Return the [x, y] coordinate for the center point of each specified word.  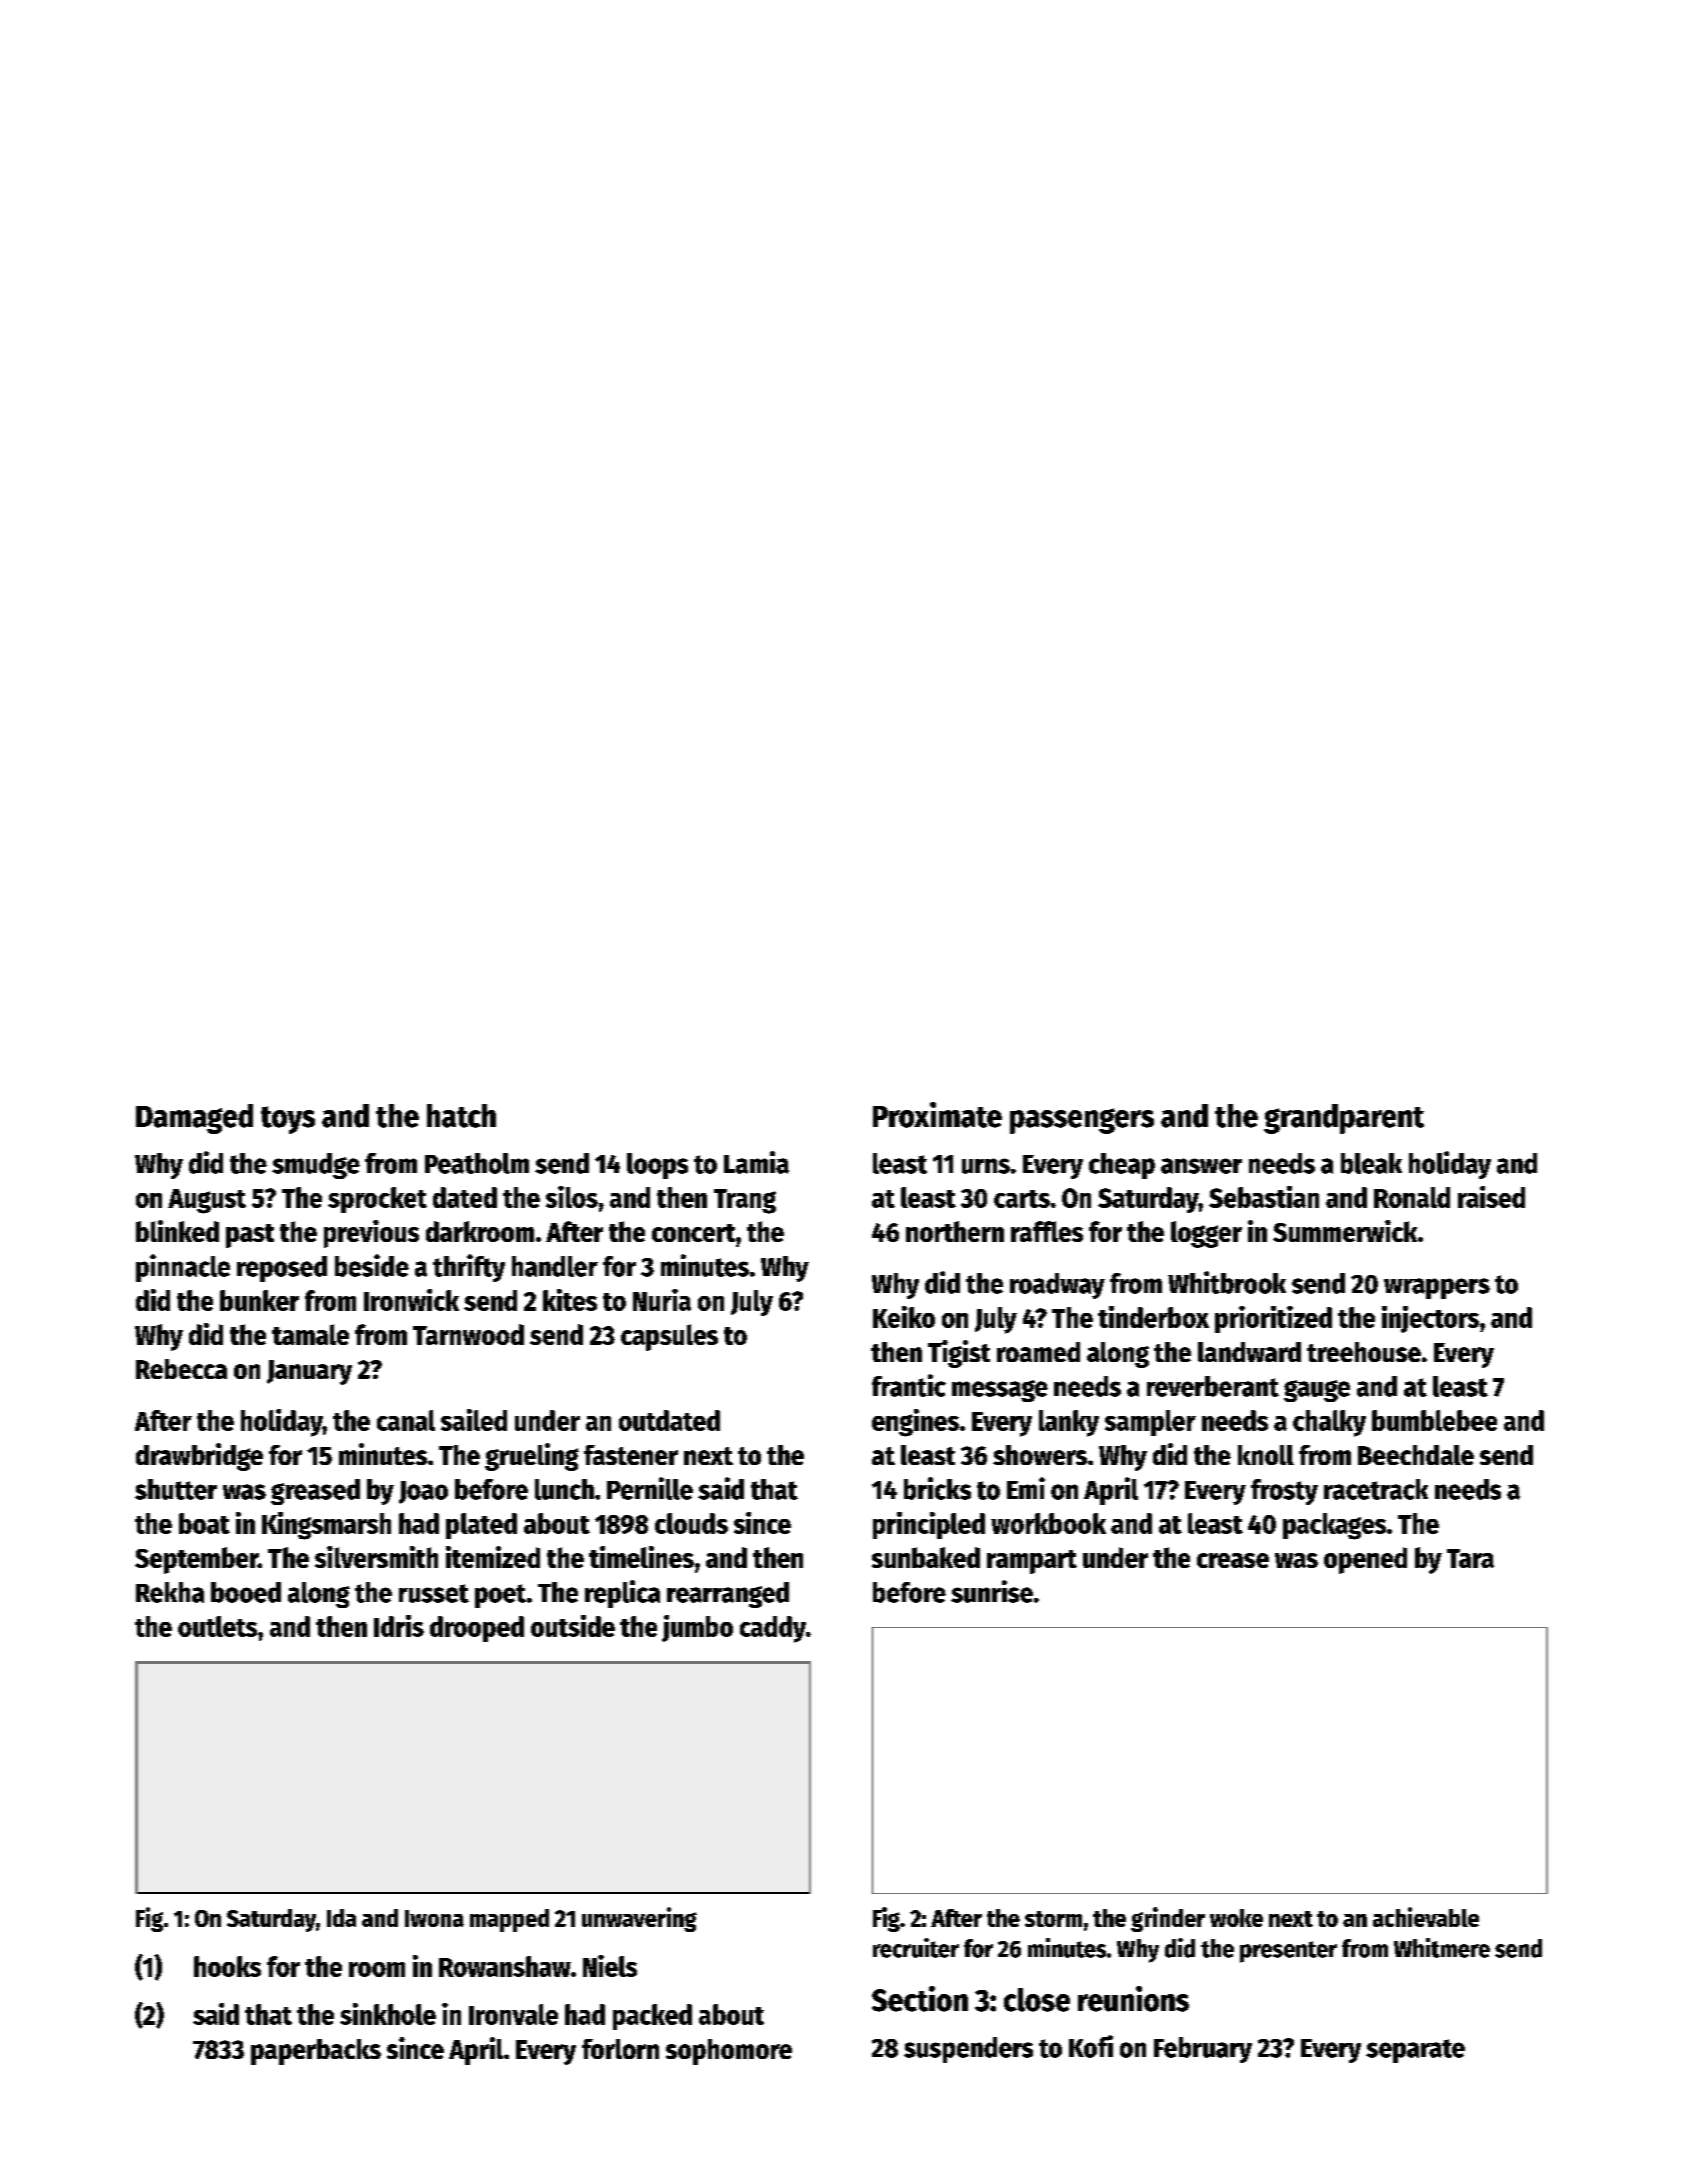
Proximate [937, 1115]
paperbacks [316, 2052]
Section [920, 1999]
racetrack [1376, 1489]
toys [288, 1120]
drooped [477, 1629]
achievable [1426, 1917]
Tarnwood [468, 1334]
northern [955, 1231]
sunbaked [926, 1557]
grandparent [1344, 1119]
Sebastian [1264, 1197]
